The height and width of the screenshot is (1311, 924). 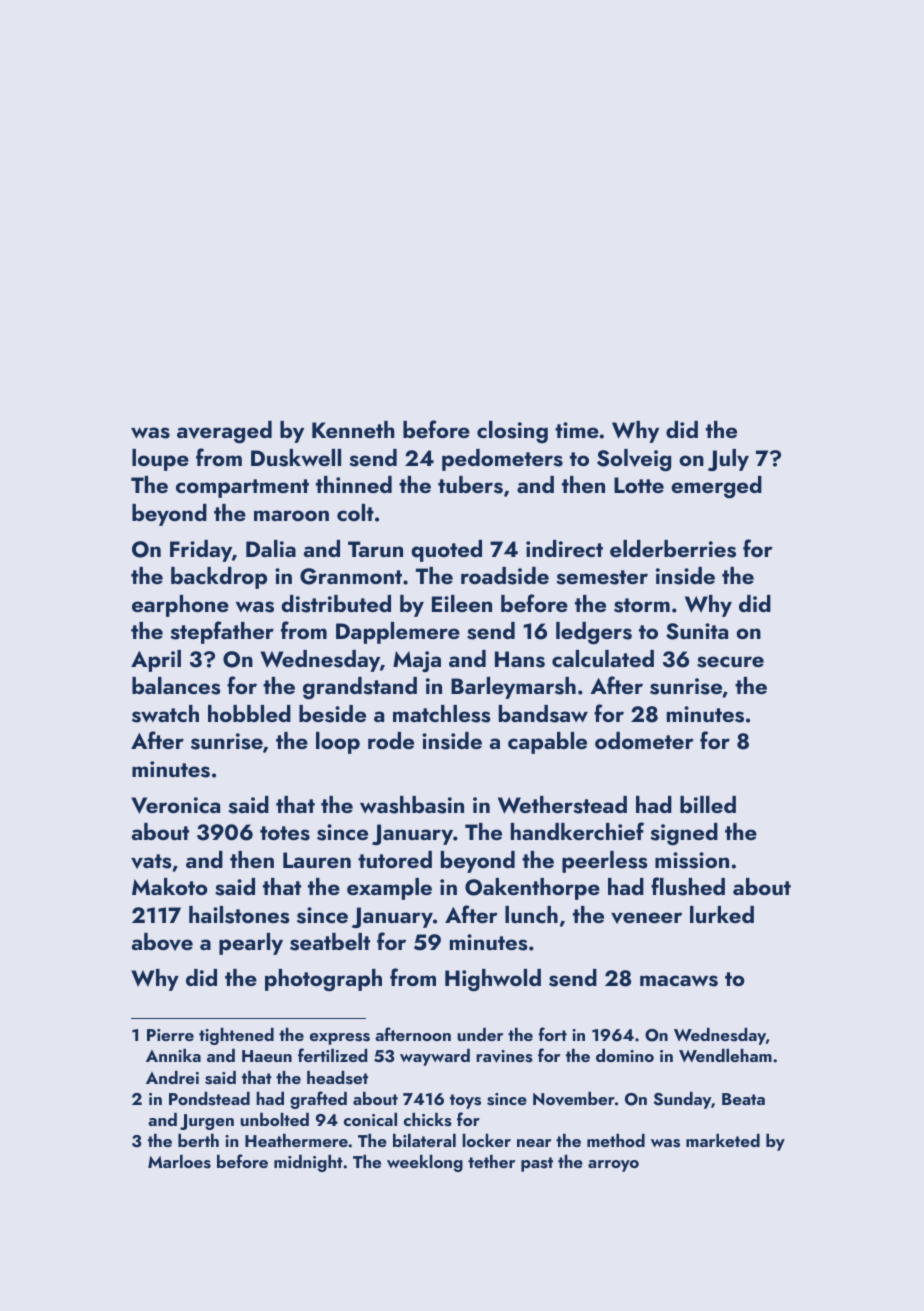 What do you see at coordinates (354, 484) in the screenshot?
I see `thinned` at bounding box center [354, 484].
